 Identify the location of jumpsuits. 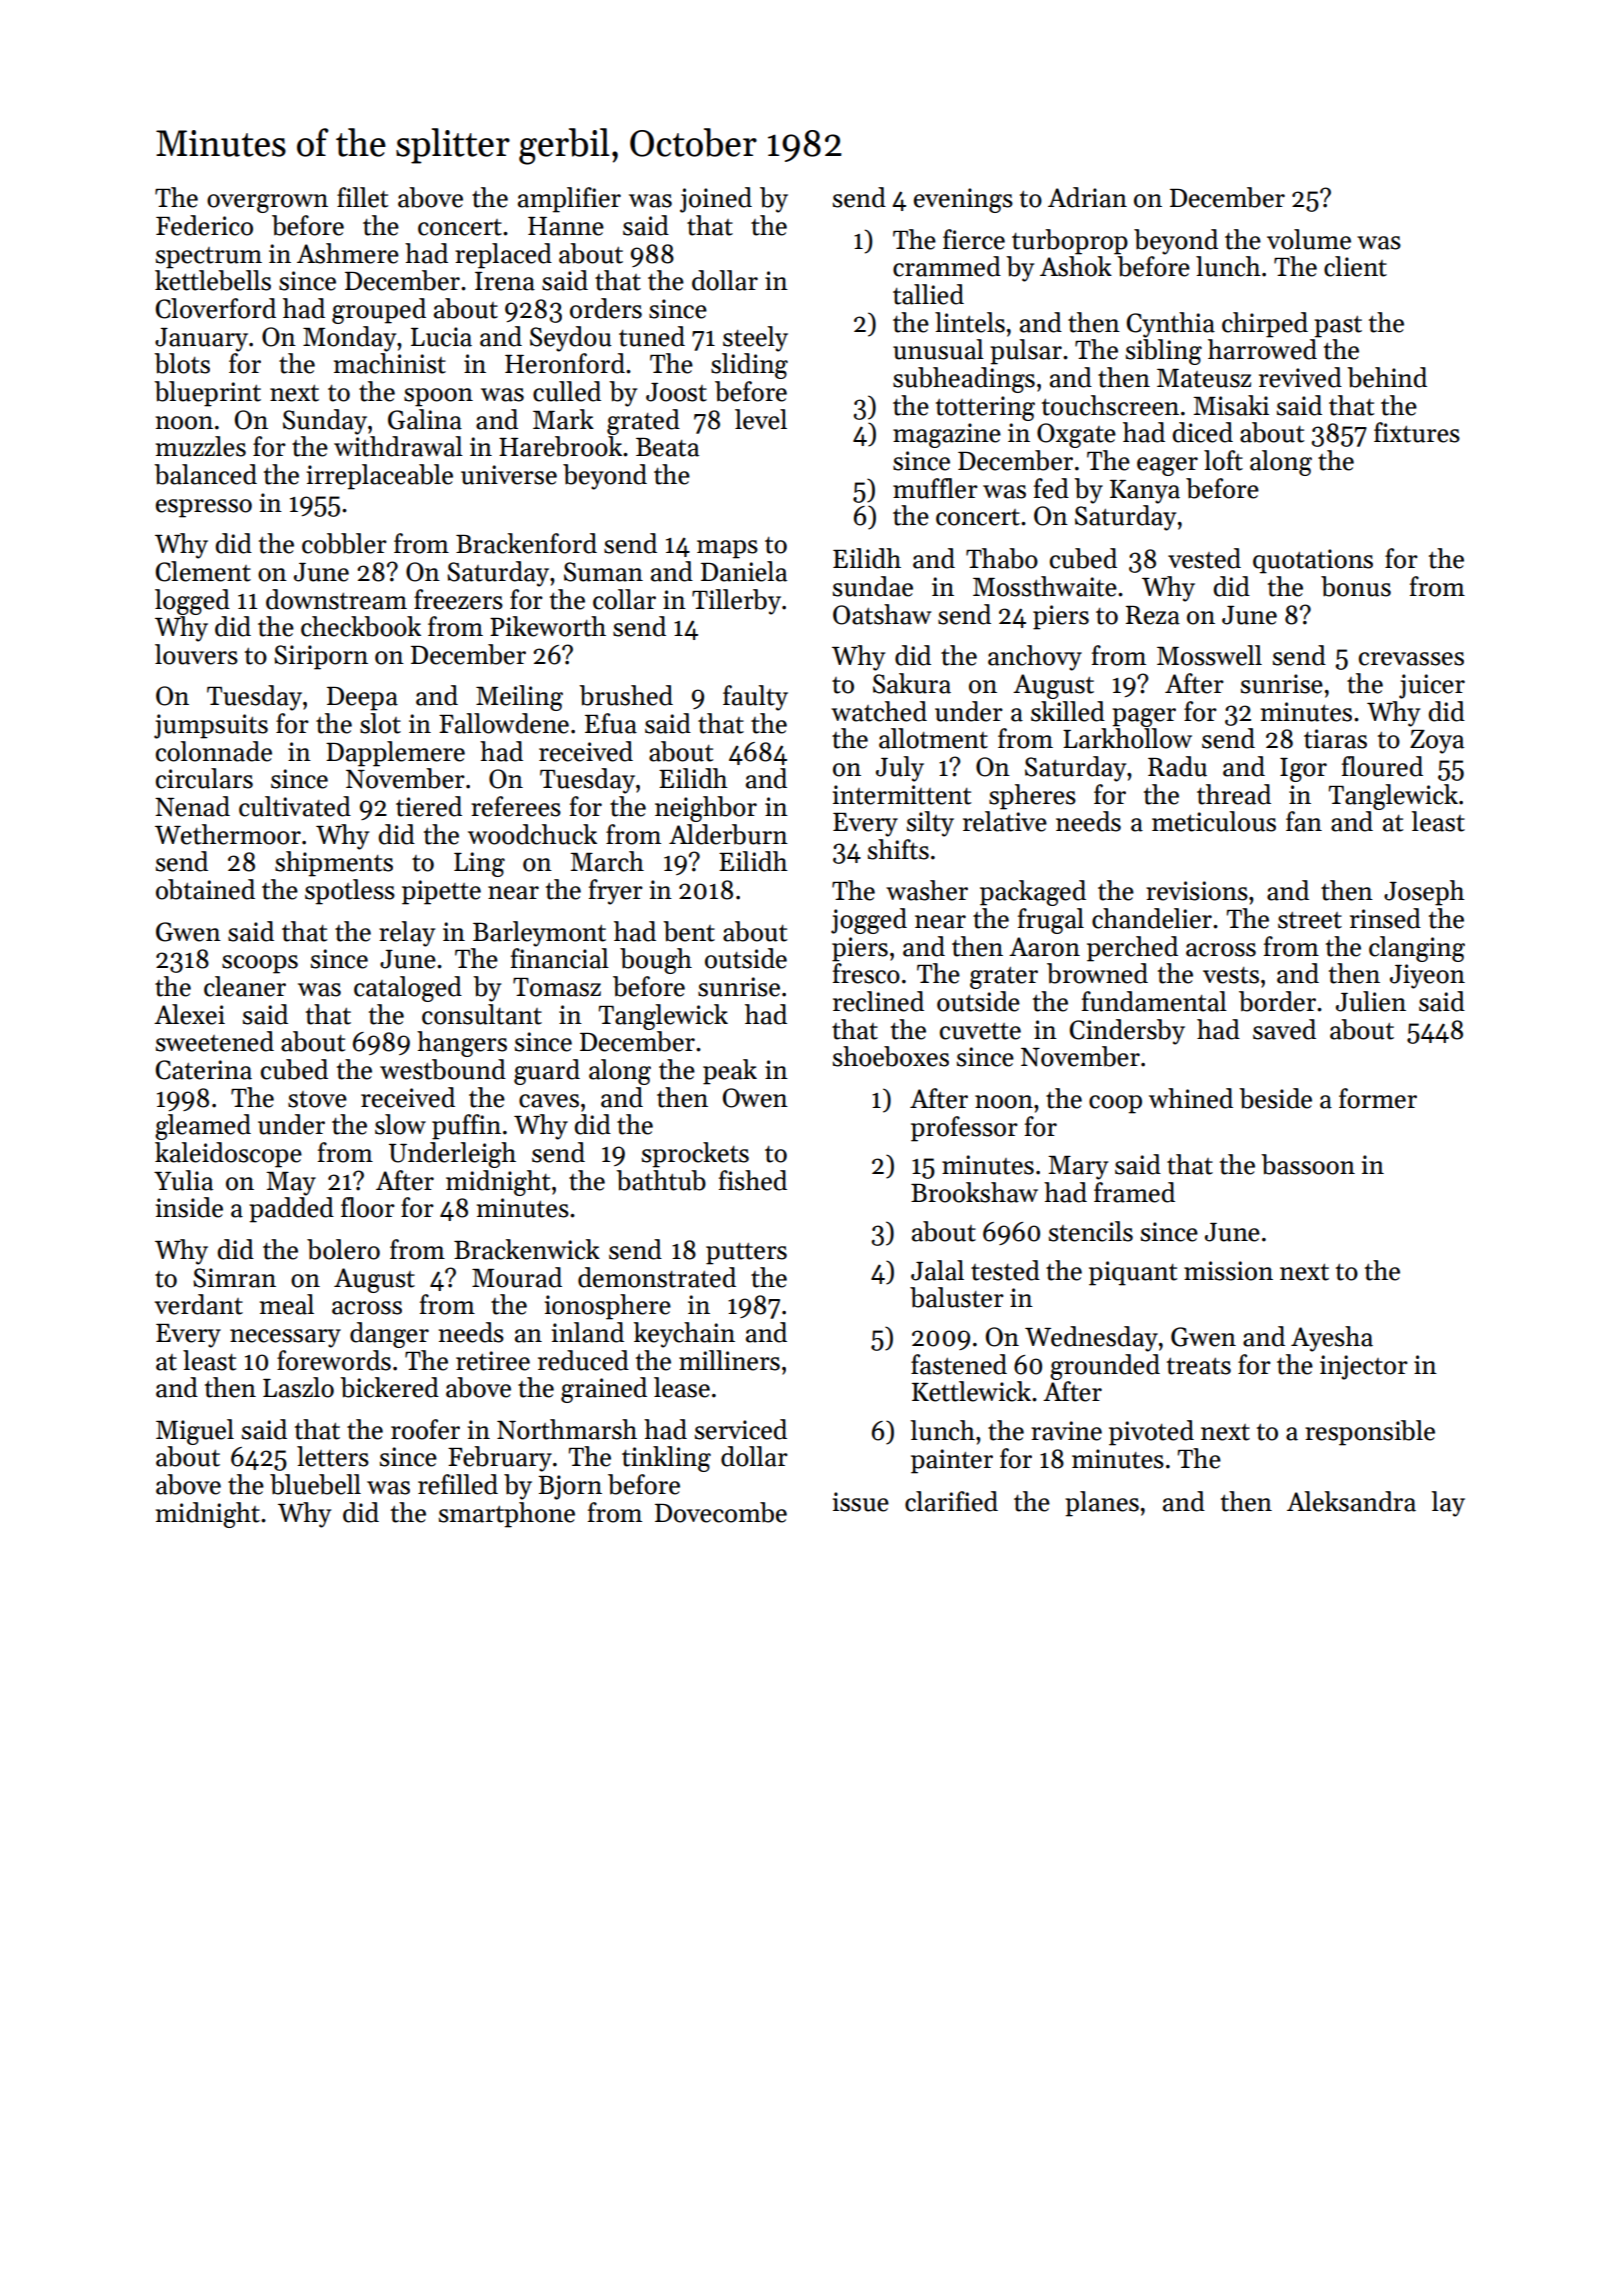
(211, 726).
